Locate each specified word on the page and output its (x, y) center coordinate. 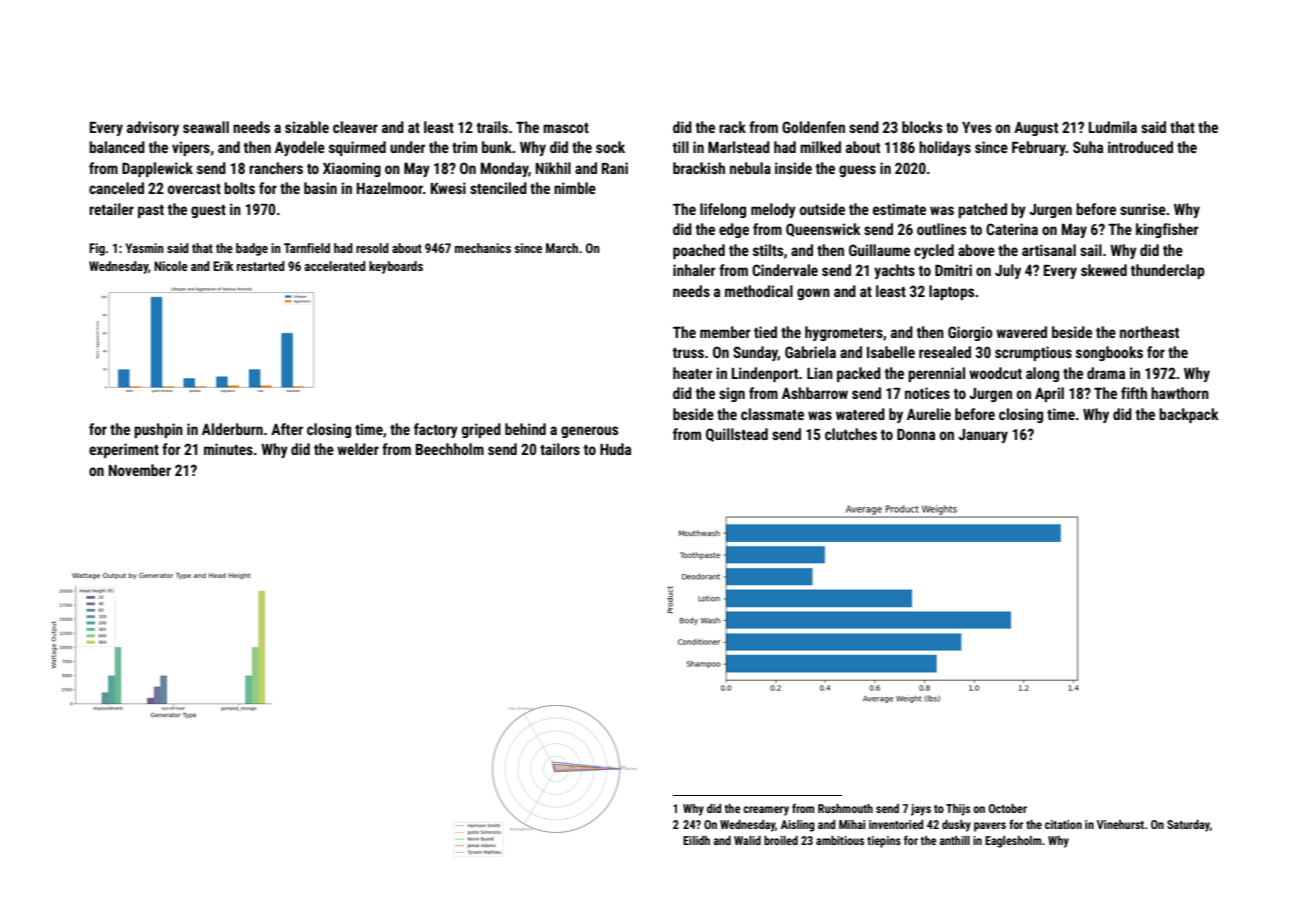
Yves (976, 127)
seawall (206, 127)
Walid (747, 840)
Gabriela (810, 352)
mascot (566, 128)
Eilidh (696, 840)
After (287, 429)
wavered (1021, 332)
